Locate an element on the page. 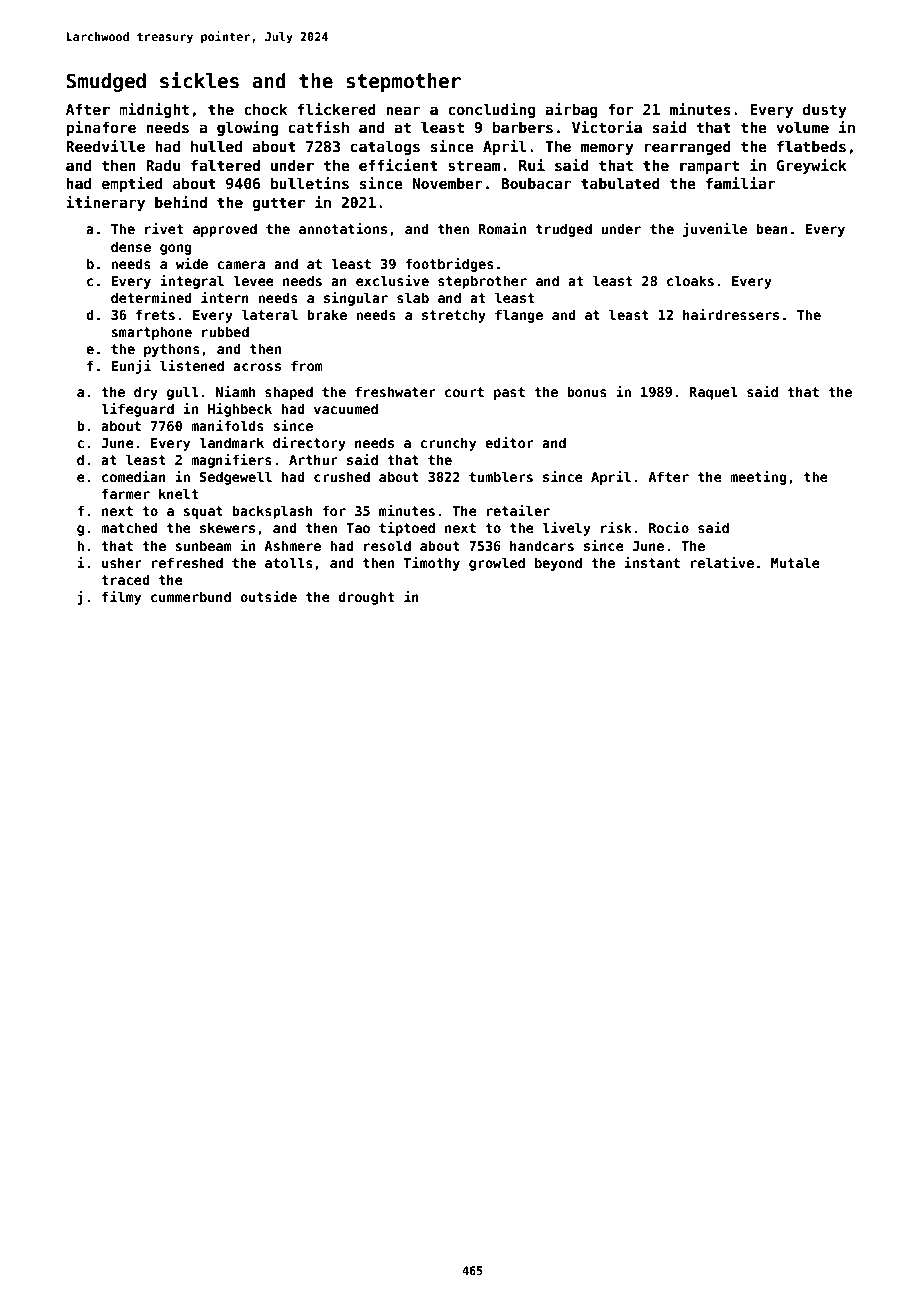 This image has height=1308, width=924. stepmother is located at coordinates (403, 82).
